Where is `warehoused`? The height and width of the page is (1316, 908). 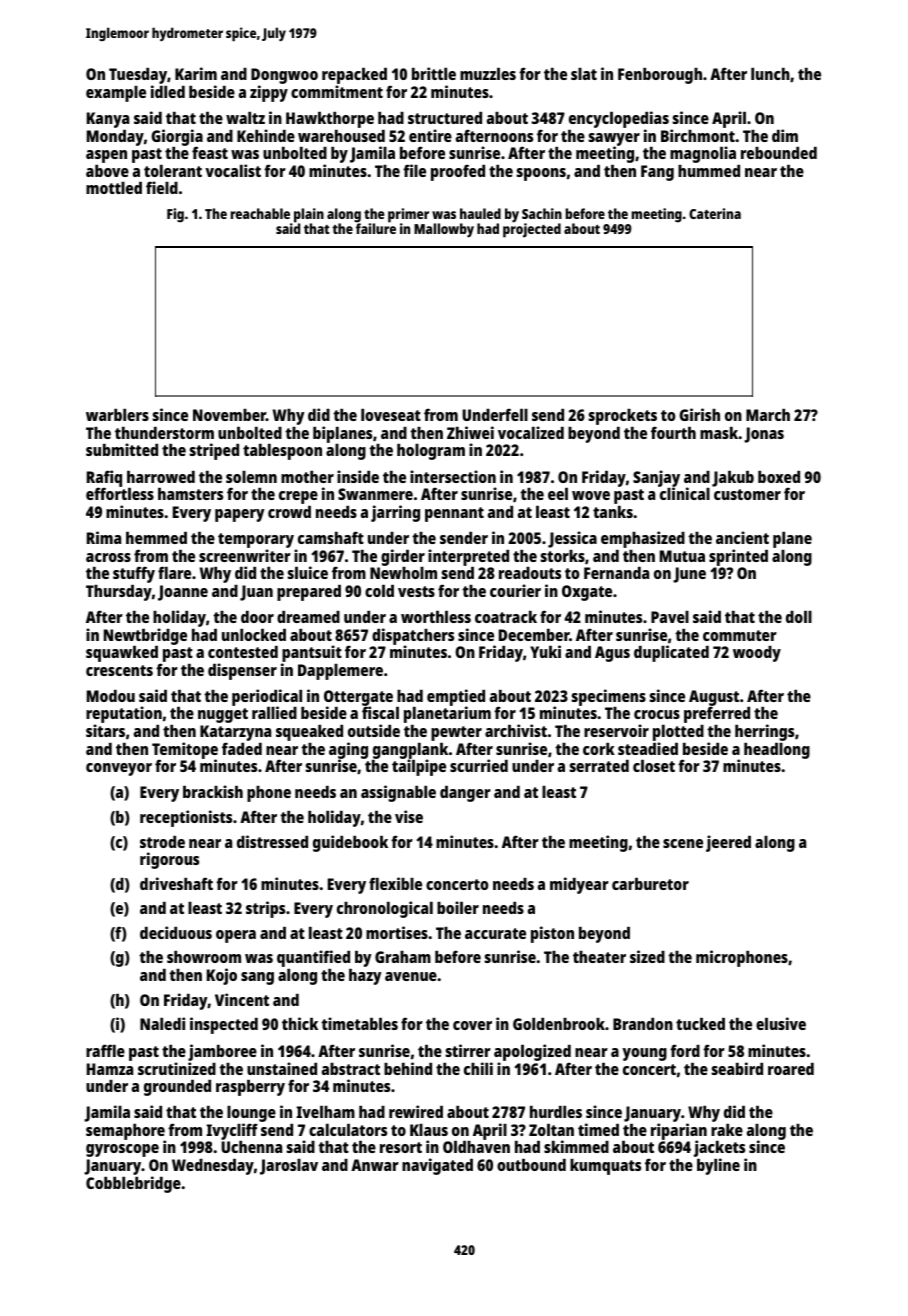
warehoused is located at coordinates (341, 136).
